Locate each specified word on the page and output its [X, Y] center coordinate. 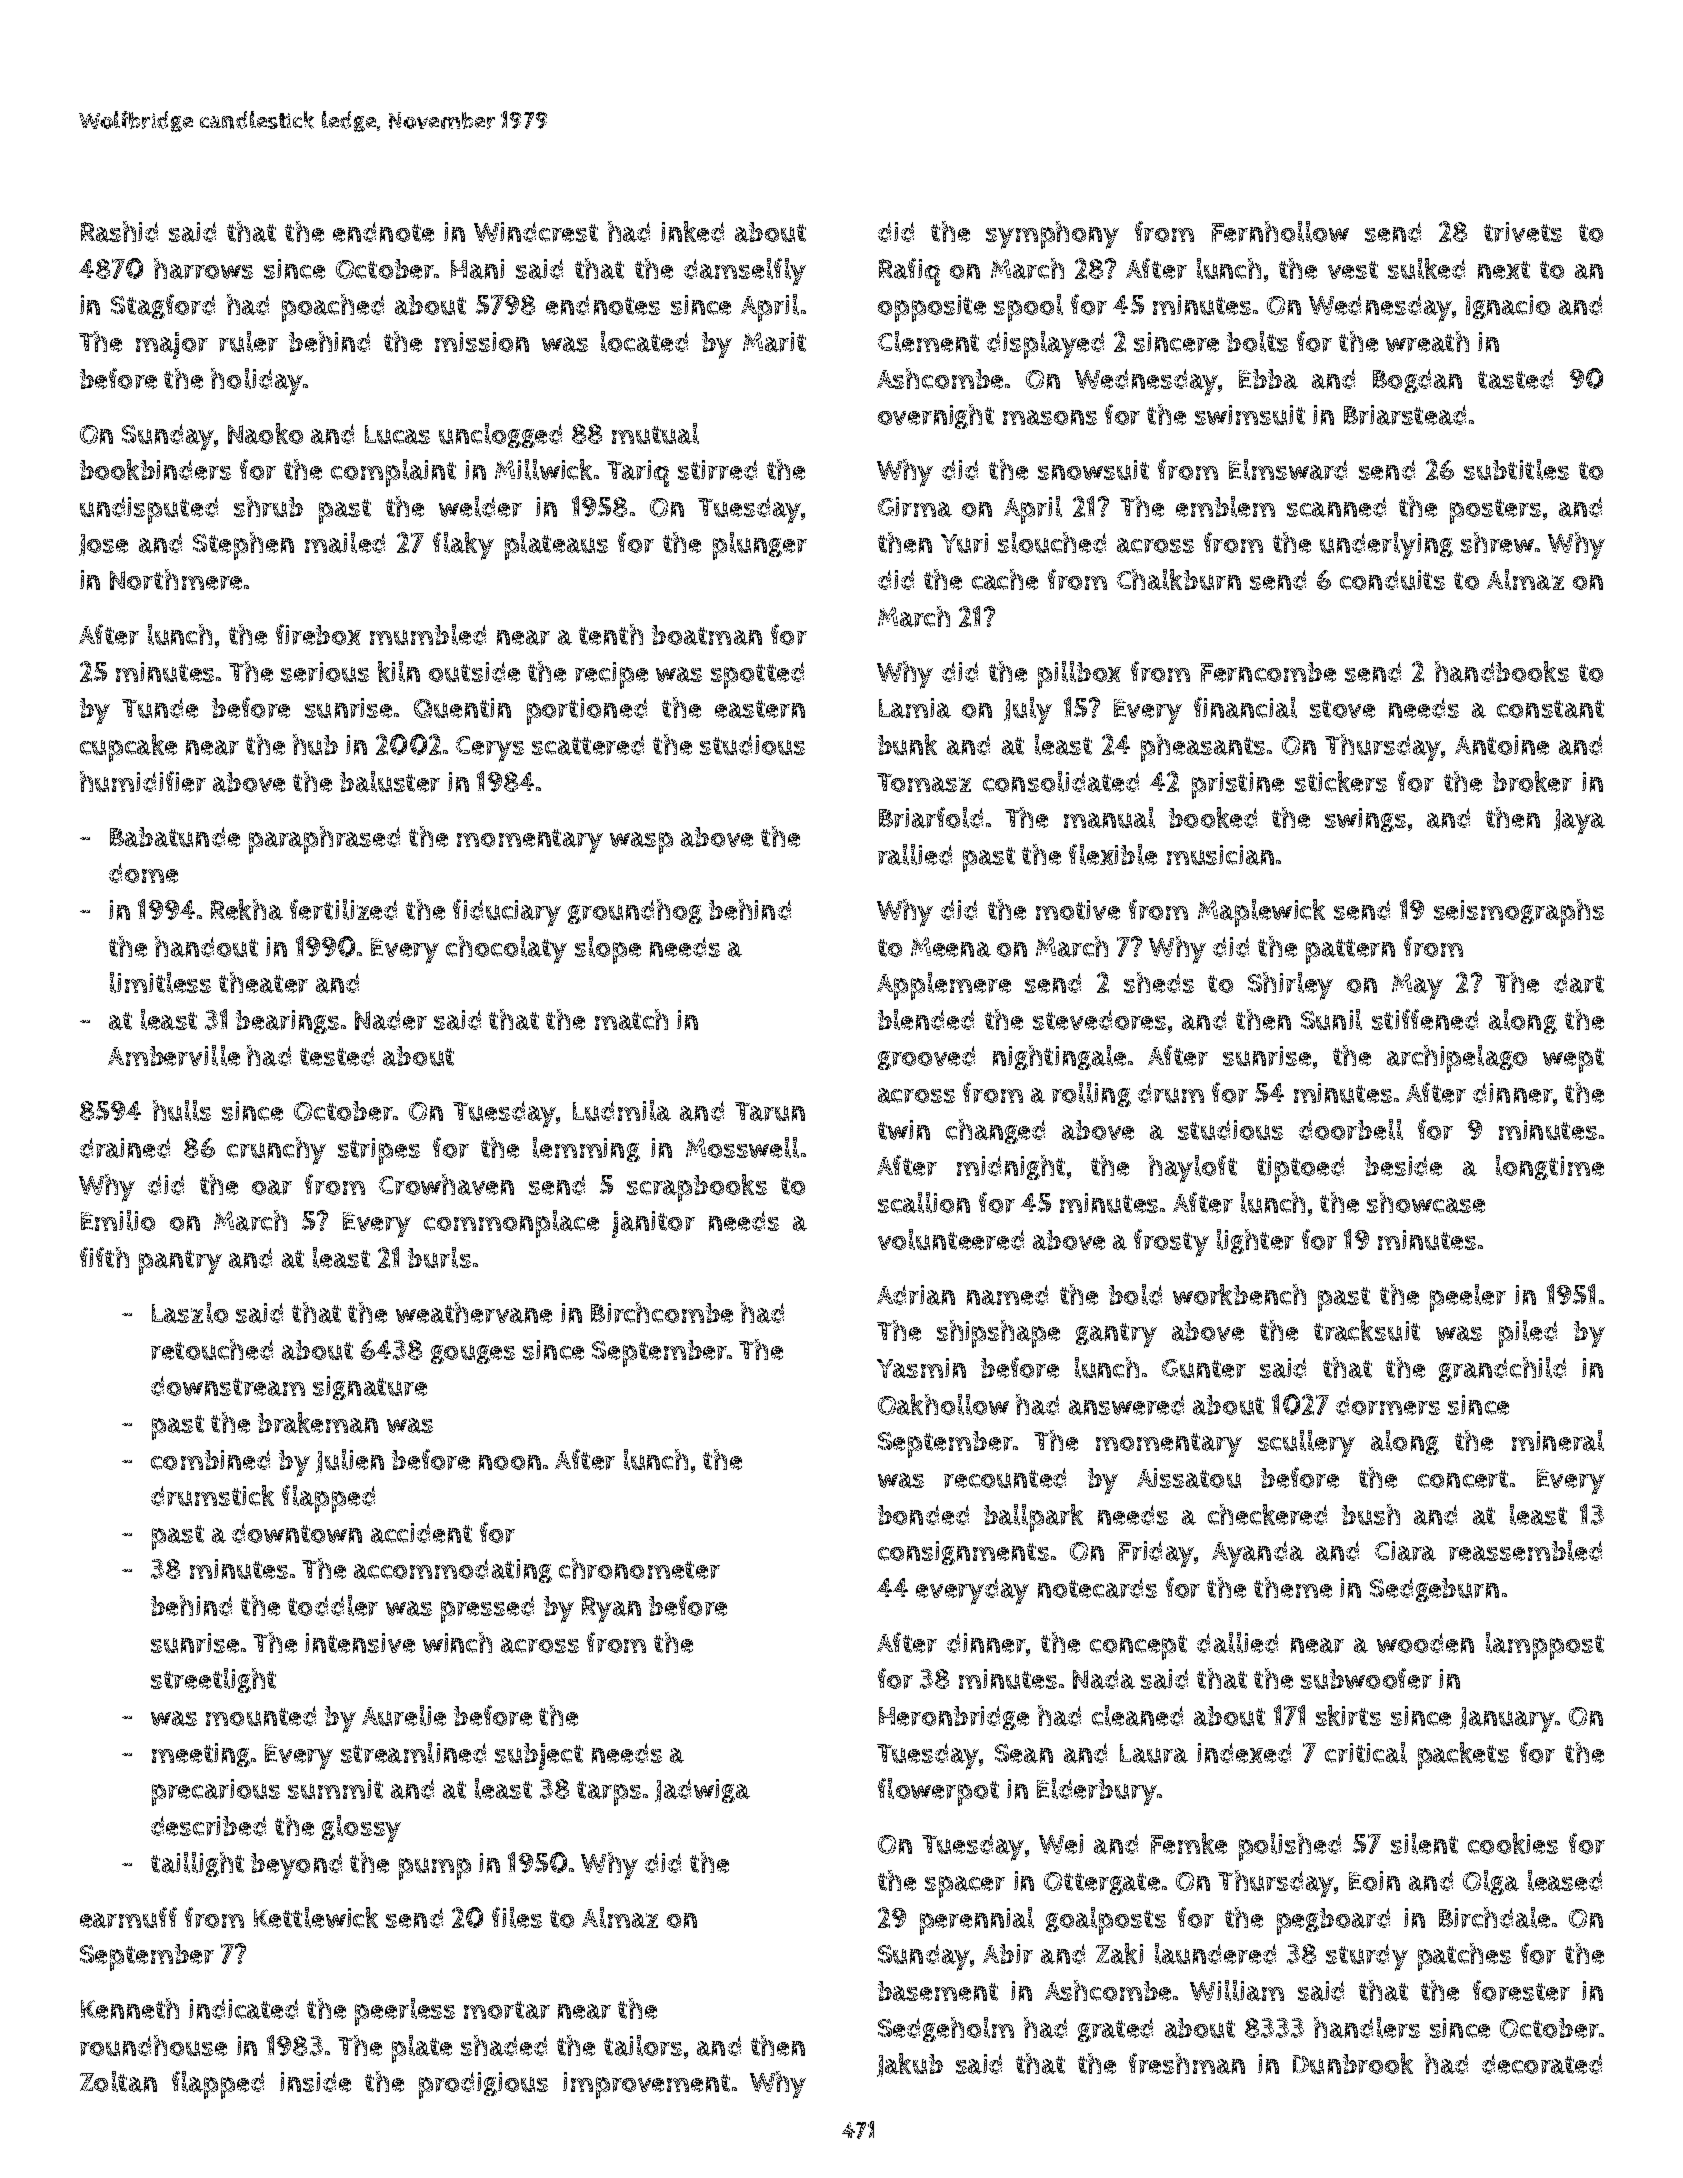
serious [325, 672]
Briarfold [931, 817]
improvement [646, 2085]
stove [1342, 709]
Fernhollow [1280, 231]
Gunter [1204, 1368]
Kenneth [130, 2008]
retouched [212, 1349]
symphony [1052, 235]
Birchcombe [662, 1312]
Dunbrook [1353, 2063]
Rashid [119, 231]
